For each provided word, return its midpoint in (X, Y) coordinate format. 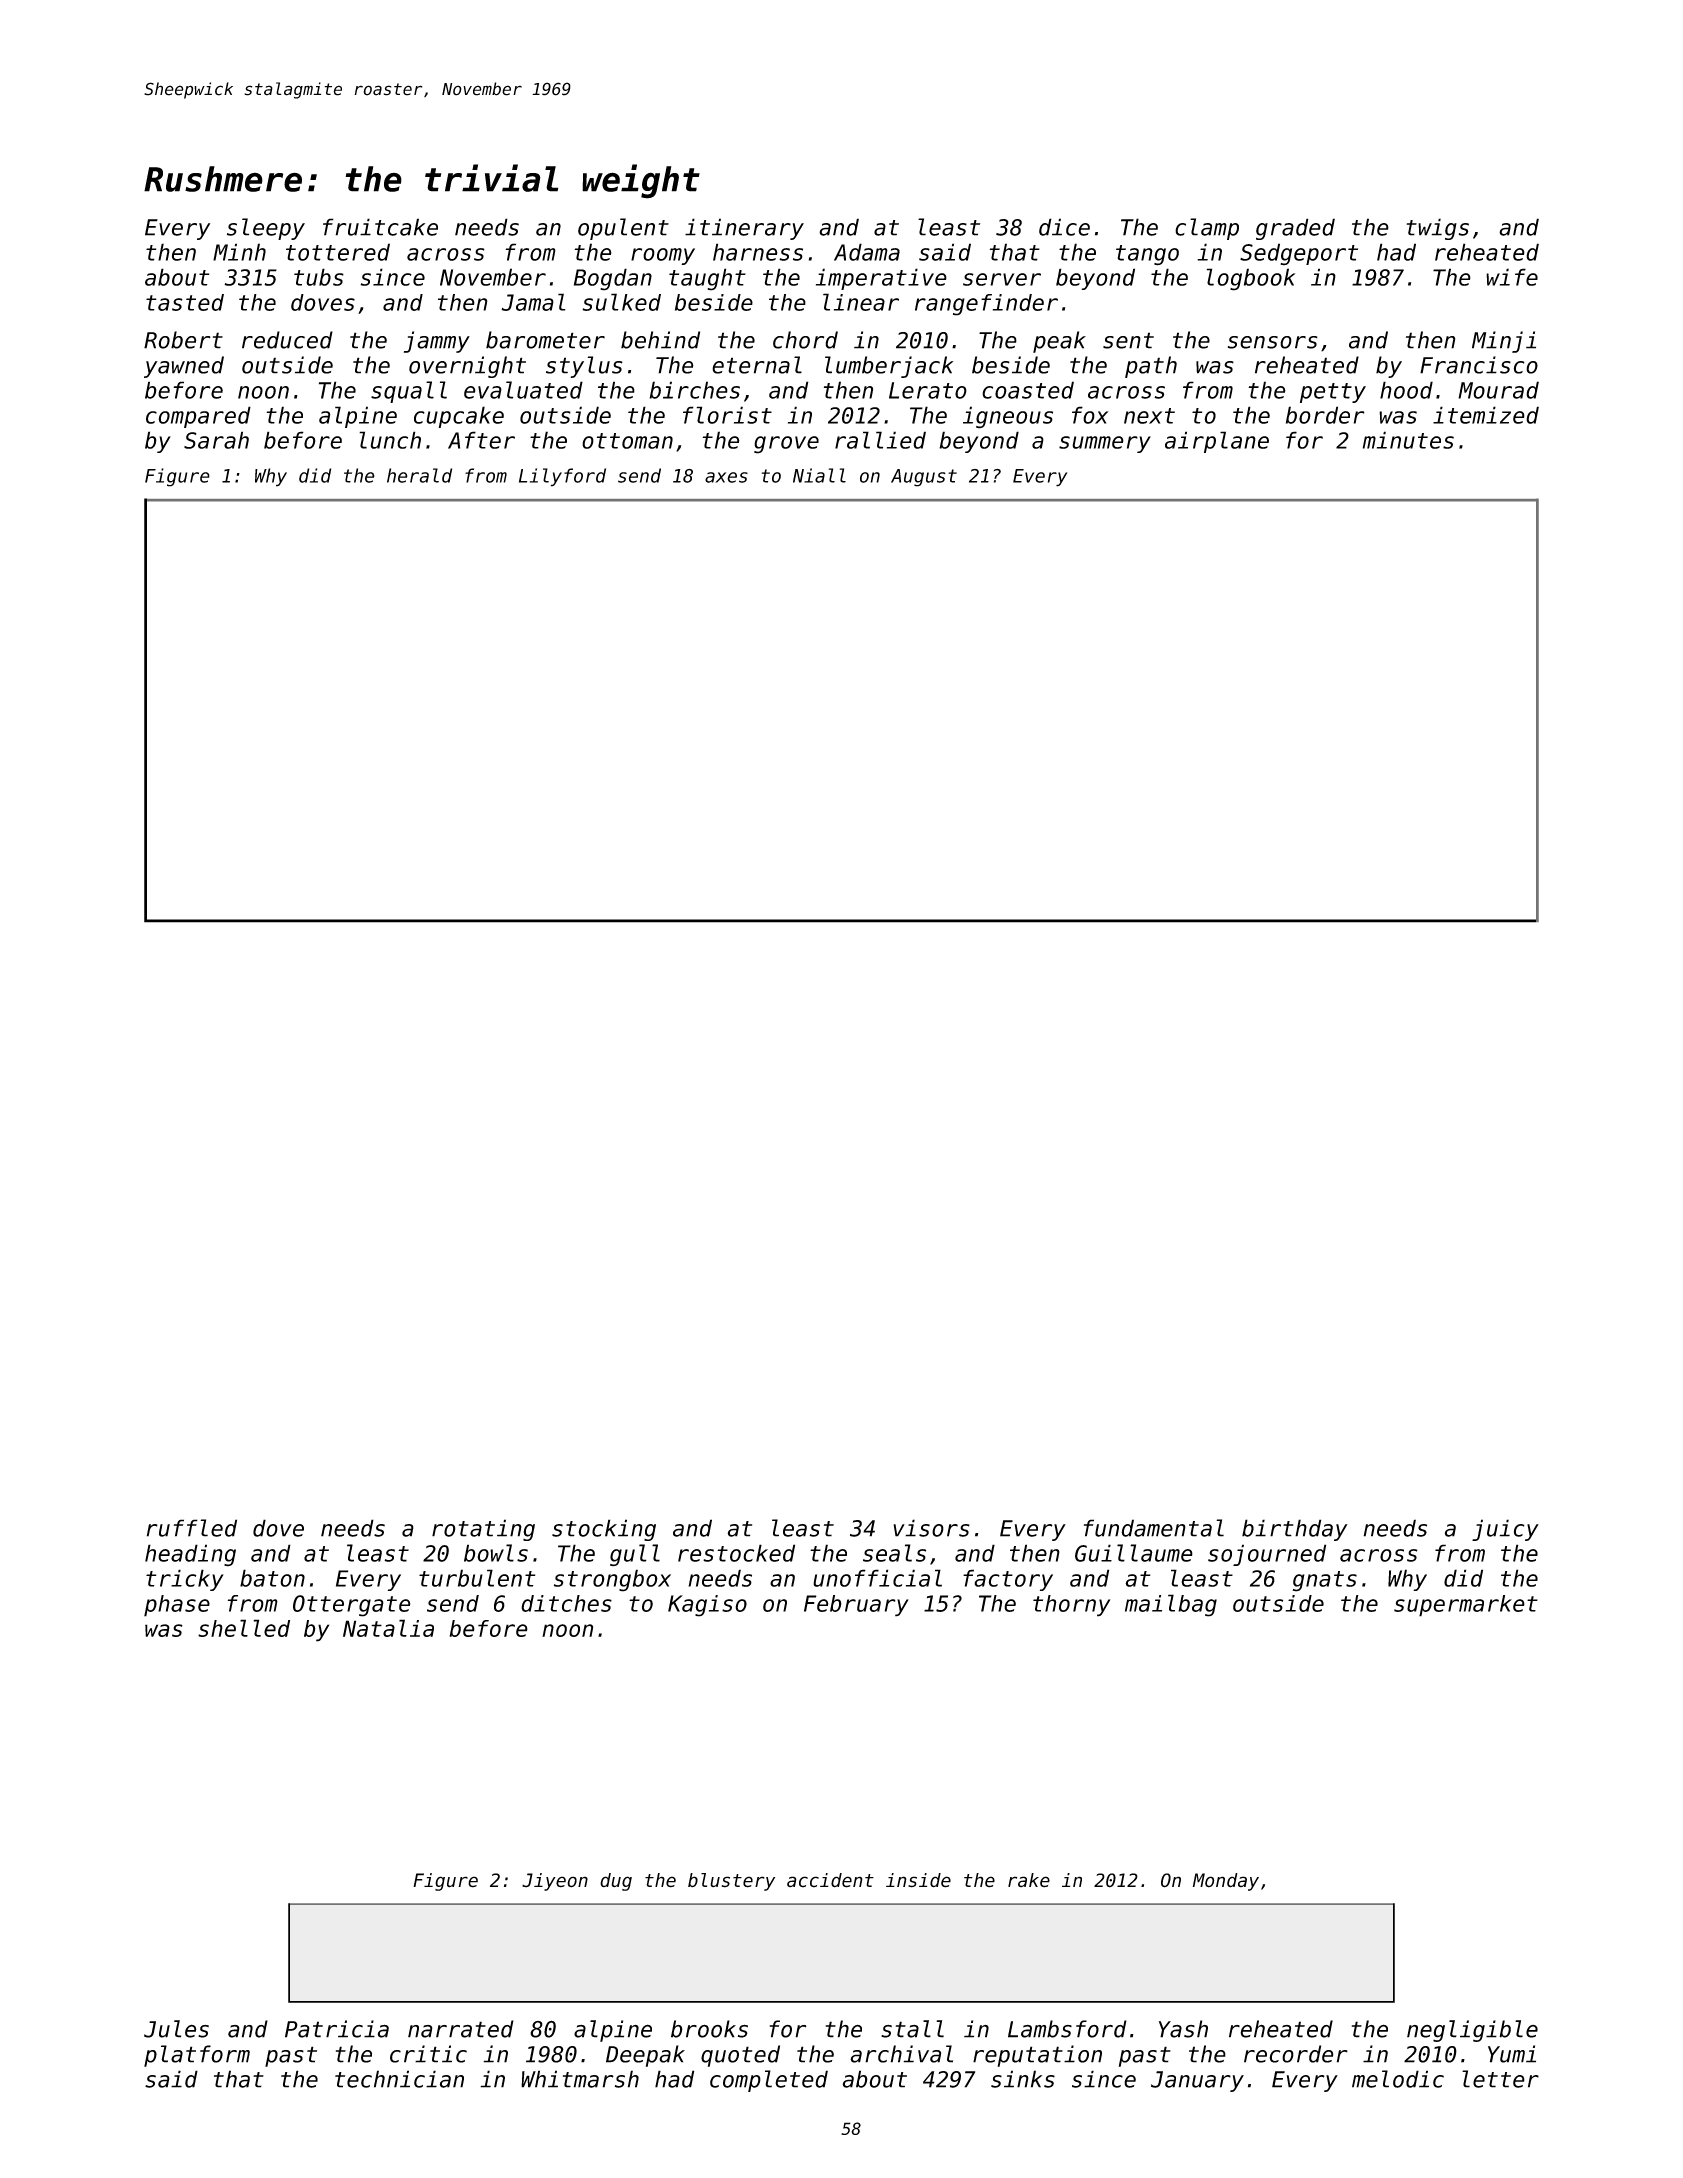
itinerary (744, 229)
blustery (731, 1882)
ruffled (192, 1528)
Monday (1226, 1882)
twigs (1437, 229)
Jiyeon (555, 1882)
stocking (604, 1530)
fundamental (1154, 1528)
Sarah (216, 440)
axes (726, 477)
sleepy (266, 229)
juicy (1505, 1530)
